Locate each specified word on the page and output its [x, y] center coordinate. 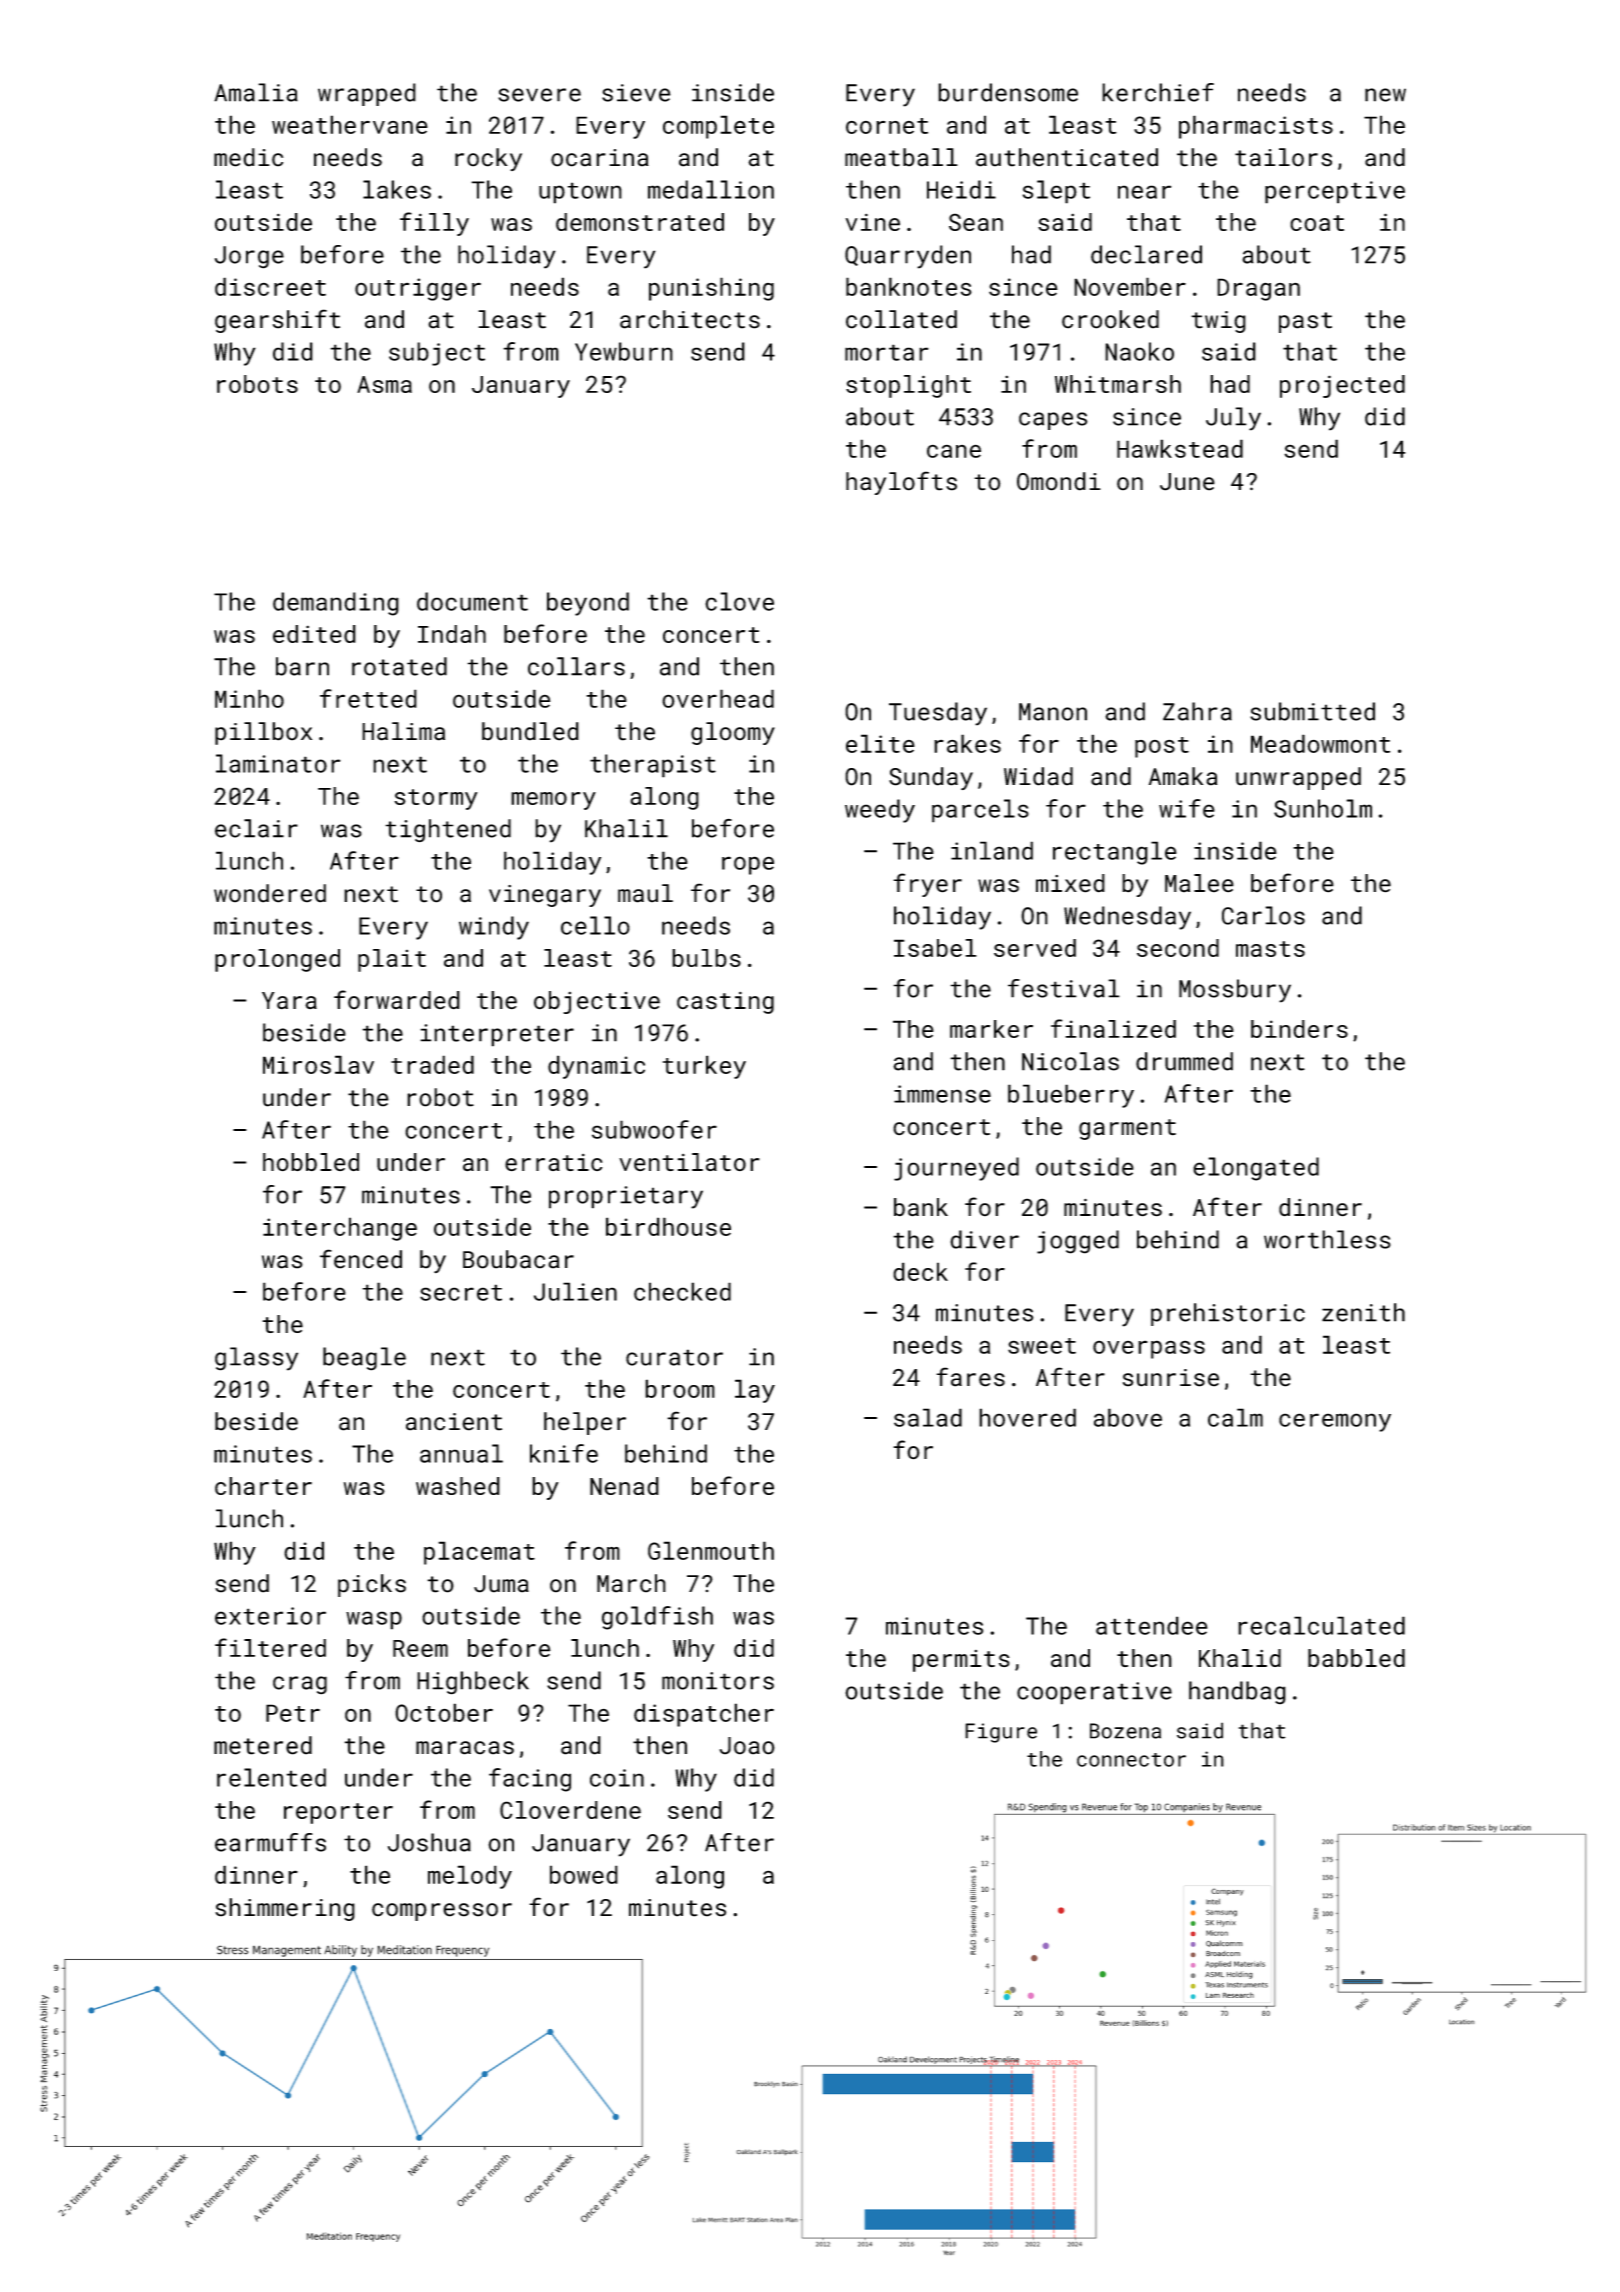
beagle [364, 1359]
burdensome [1008, 92]
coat [1317, 223]
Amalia [256, 92]
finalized [1113, 1028]
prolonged [277, 960]
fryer [927, 885]
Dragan [1258, 289]
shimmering [285, 1909]
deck [920, 1271]
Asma [384, 384]
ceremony [1335, 1422]
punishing [711, 289]
